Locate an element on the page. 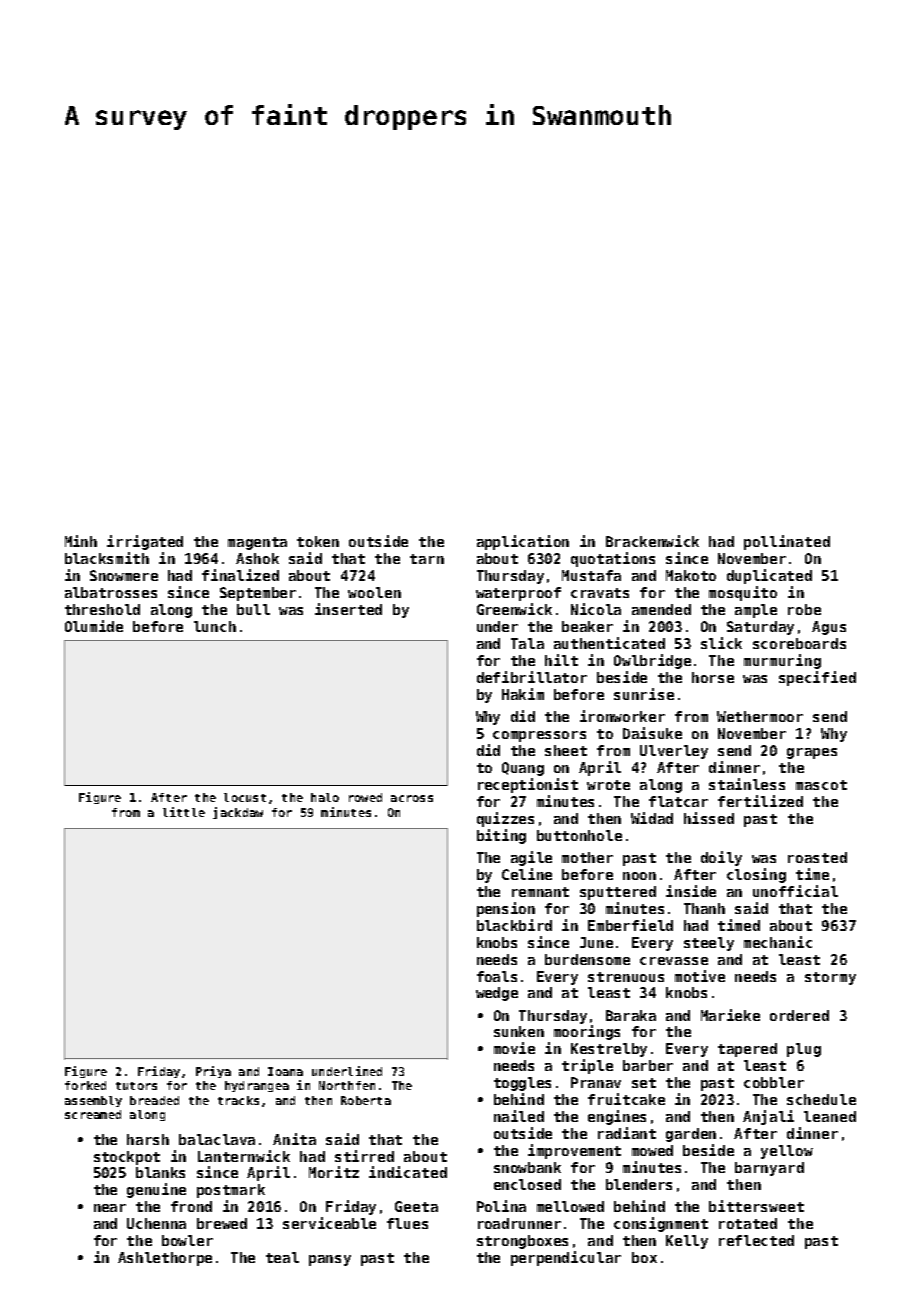 Image resolution: width=924 pixels, height=1308 pixels. application is located at coordinates (523, 542).
